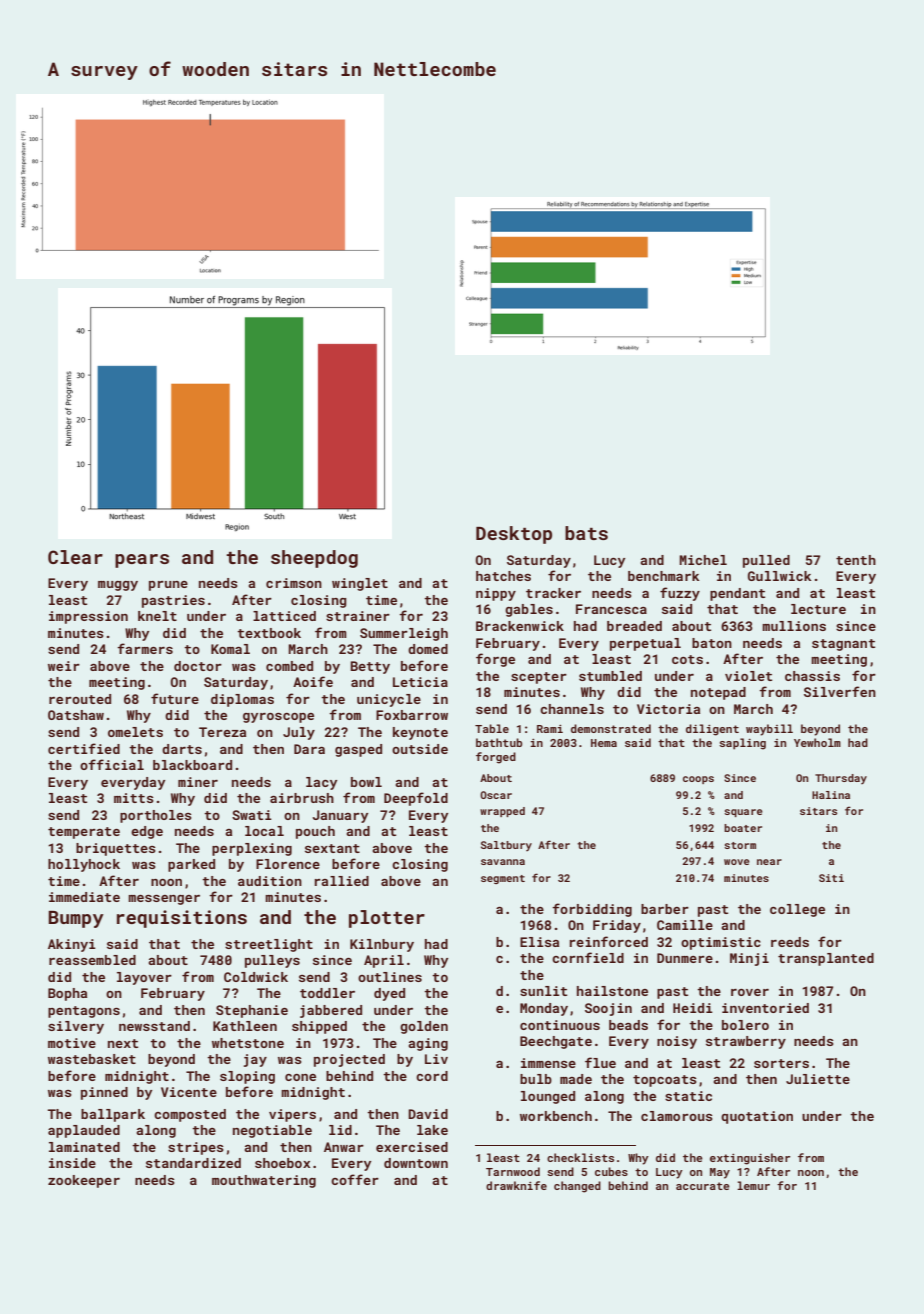 Image resolution: width=924 pixels, height=1314 pixels. What do you see at coordinates (539, 942) in the screenshot?
I see `Elisa` at bounding box center [539, 942].
